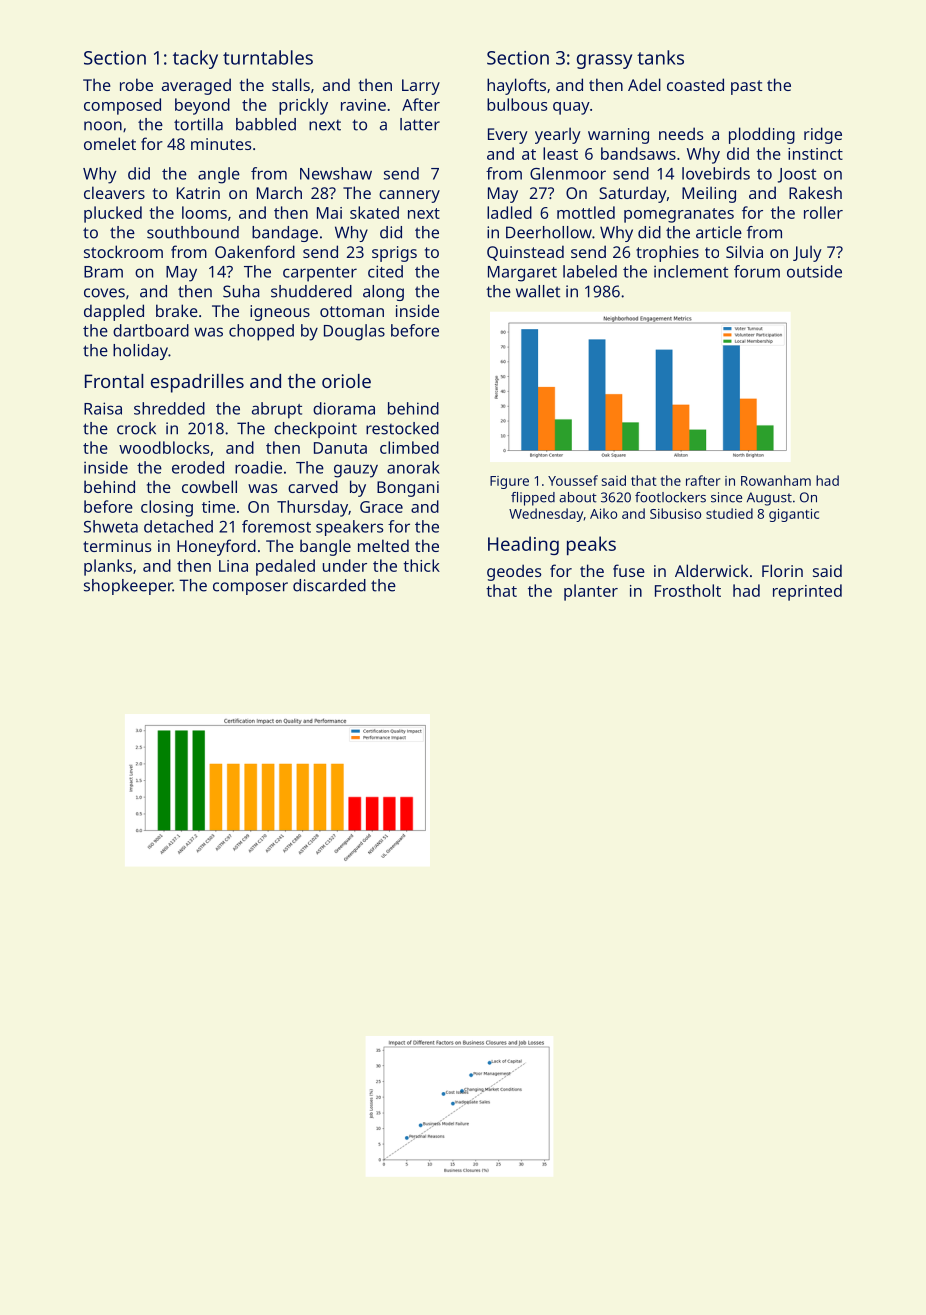 The image size is (926, 1315). I want to click on speakers, so click(349, 528).
